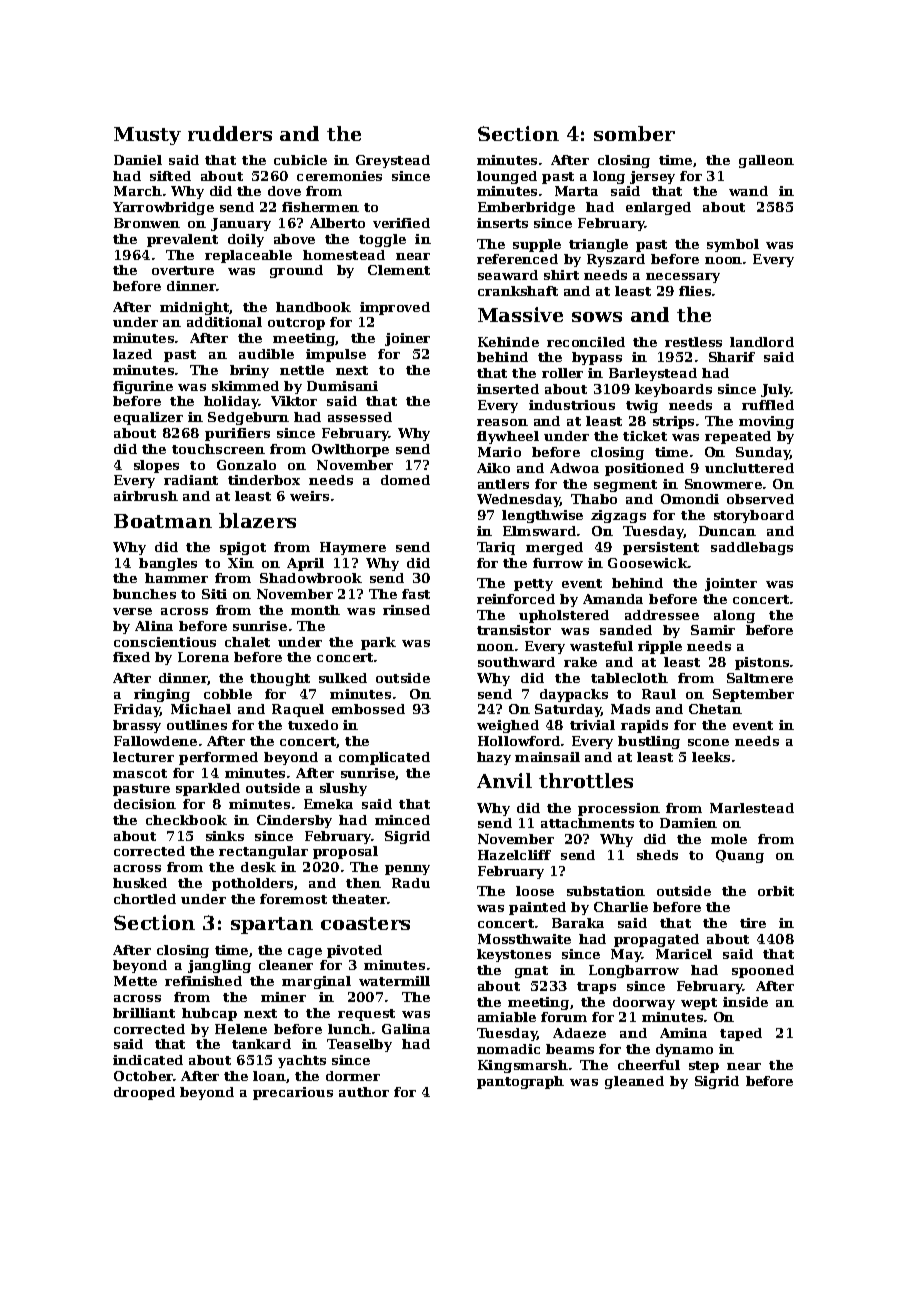 The width and height of the image is (908, 1316). Describe the element at coordinates (766, 161) in the image. I see `galleon` at that location.
